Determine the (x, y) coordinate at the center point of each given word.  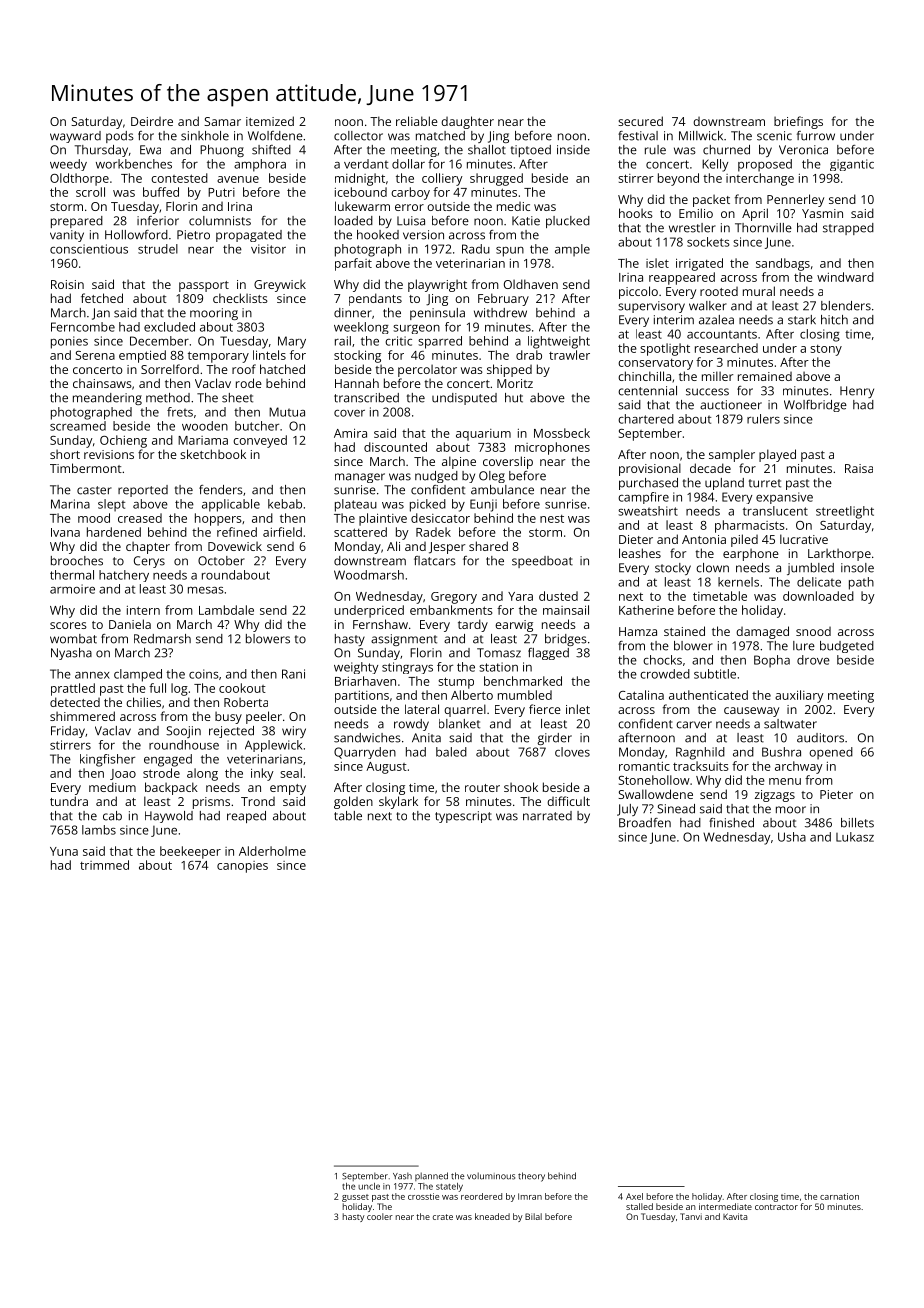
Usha (792, 837)
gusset (355, 1198)
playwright (437, 285)
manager (360, 478)
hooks (636, 213)
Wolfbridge (815, 406)
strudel (158, 249)
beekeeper (190, 852)
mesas (206, 590)
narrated (547, 816)
